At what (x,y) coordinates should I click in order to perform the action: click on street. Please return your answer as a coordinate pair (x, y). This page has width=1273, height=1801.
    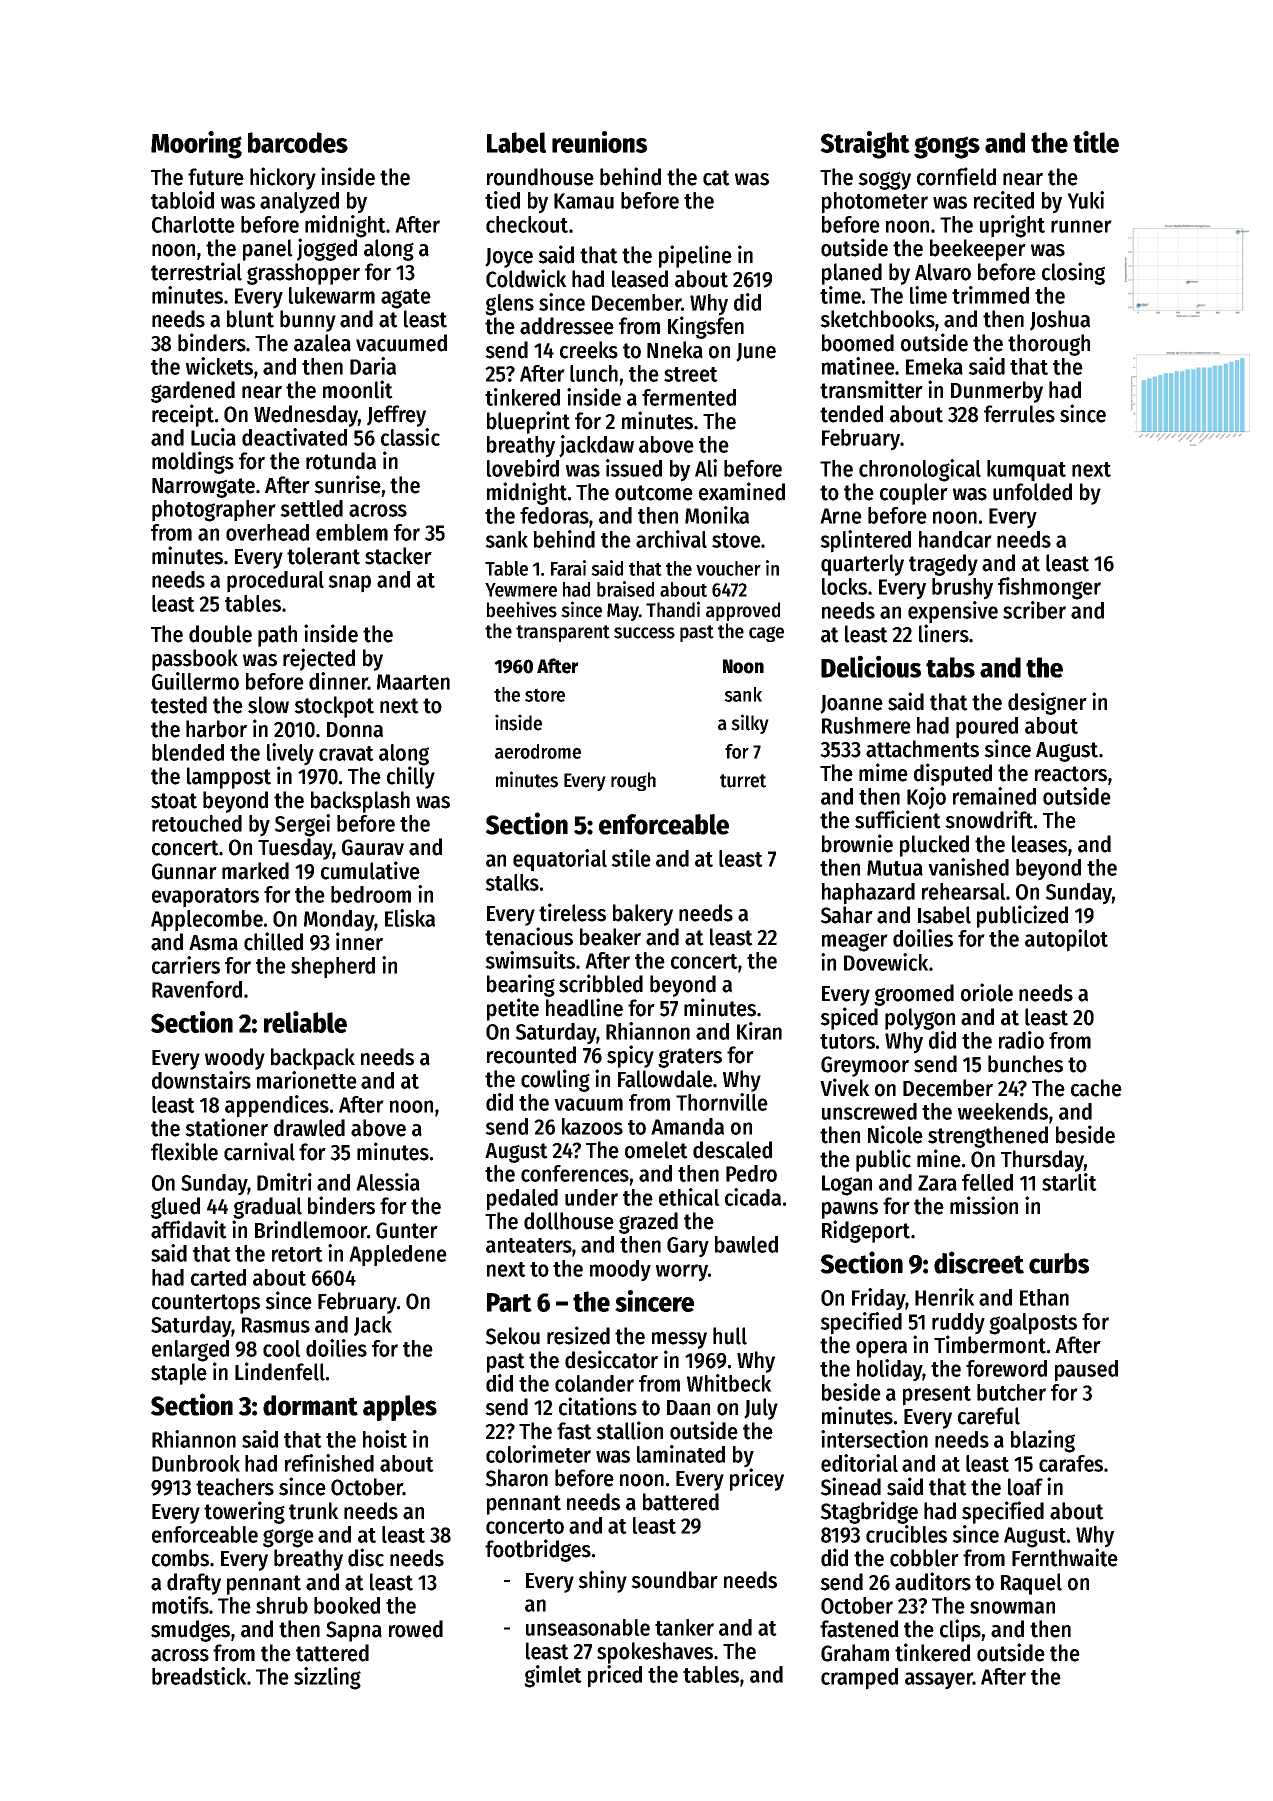
    Looking at the image, I should click on (691, 374).
